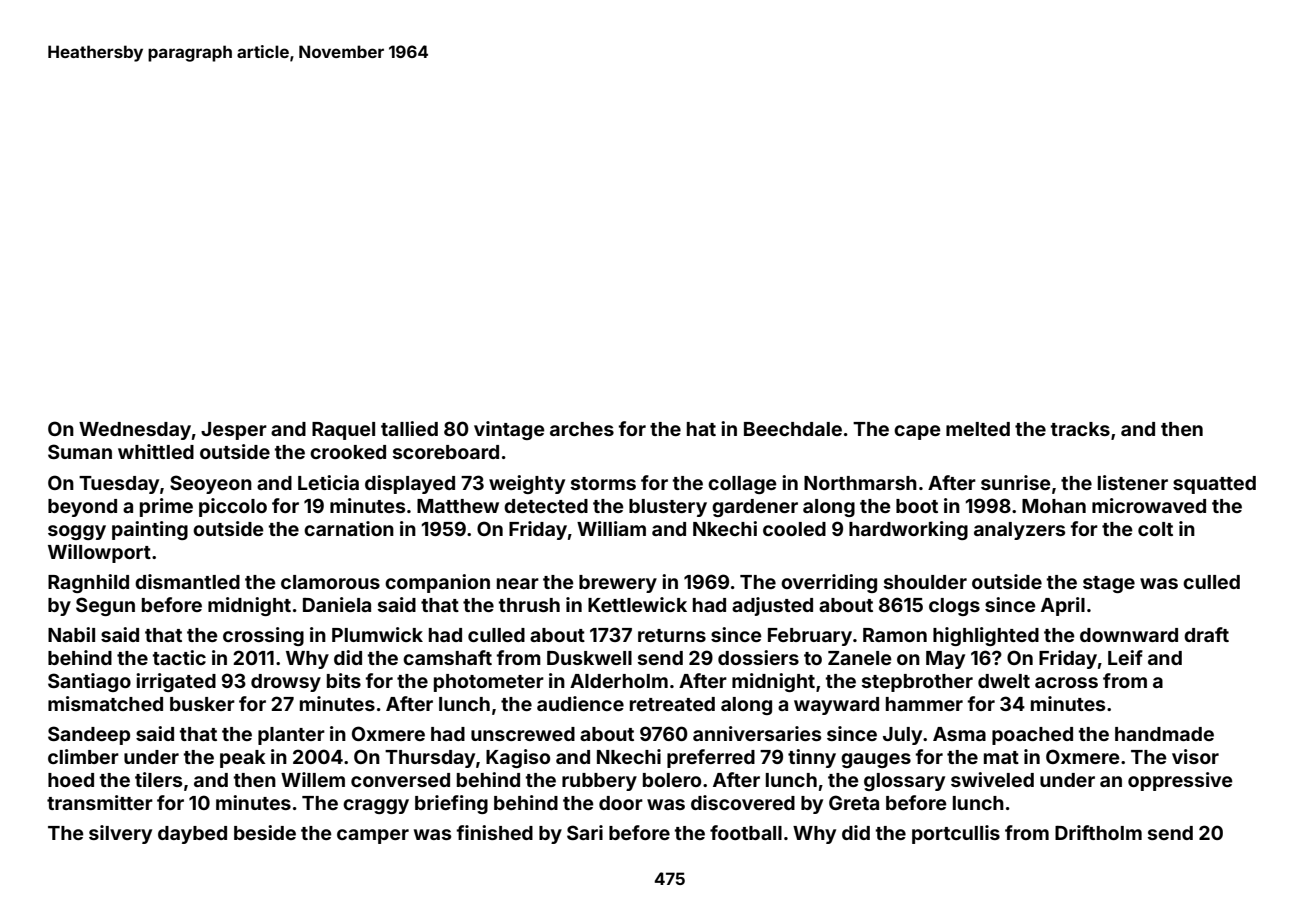 This page has height=924, width=1308. Describe the element at coordinates (192, 835) in the page. I see `daybed` at that location.
